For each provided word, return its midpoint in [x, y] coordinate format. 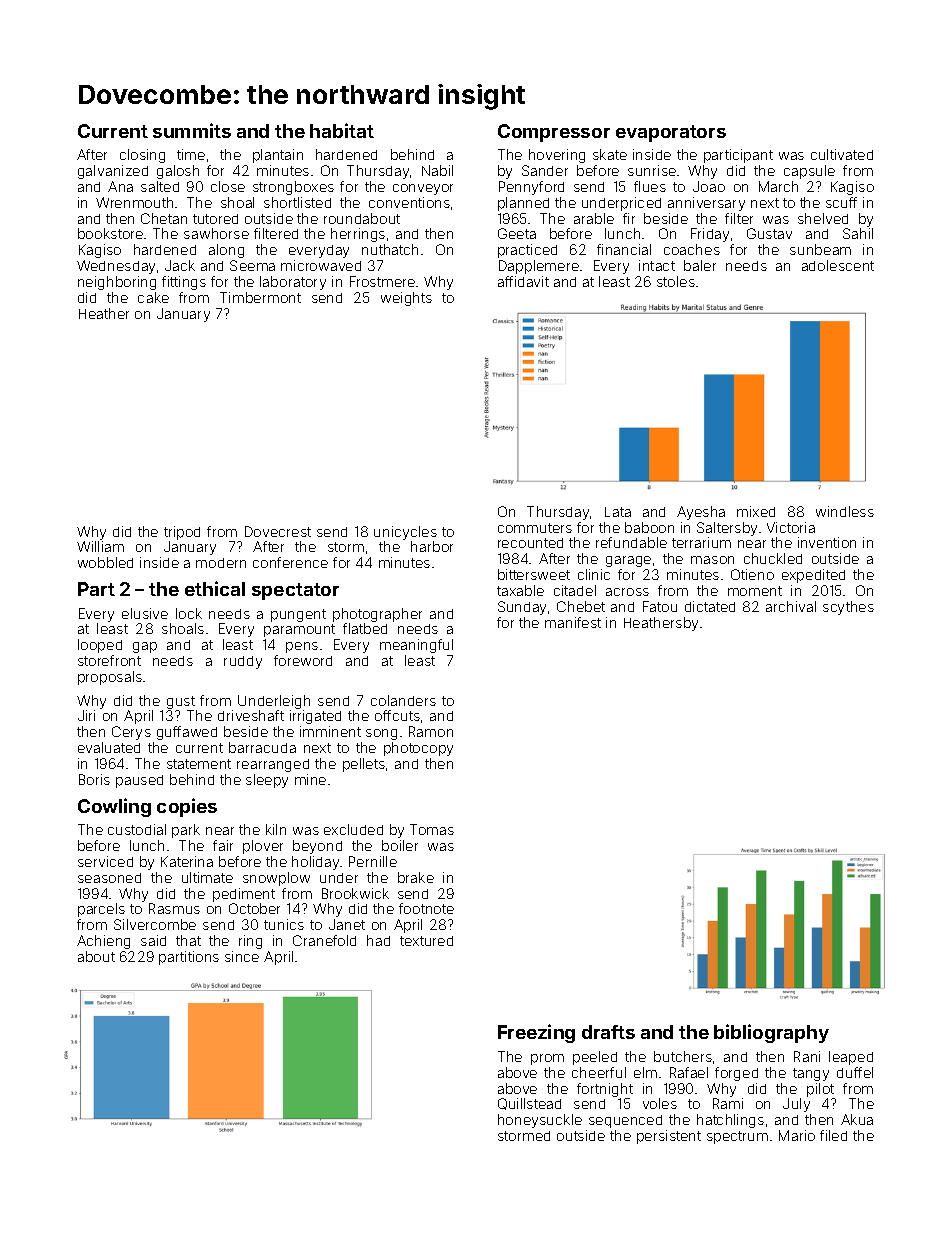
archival [791, 606]
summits [192, 130]
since [242, 956]
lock [189, 613]
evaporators [671, 133]
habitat [342, 130]
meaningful [416, 646]
